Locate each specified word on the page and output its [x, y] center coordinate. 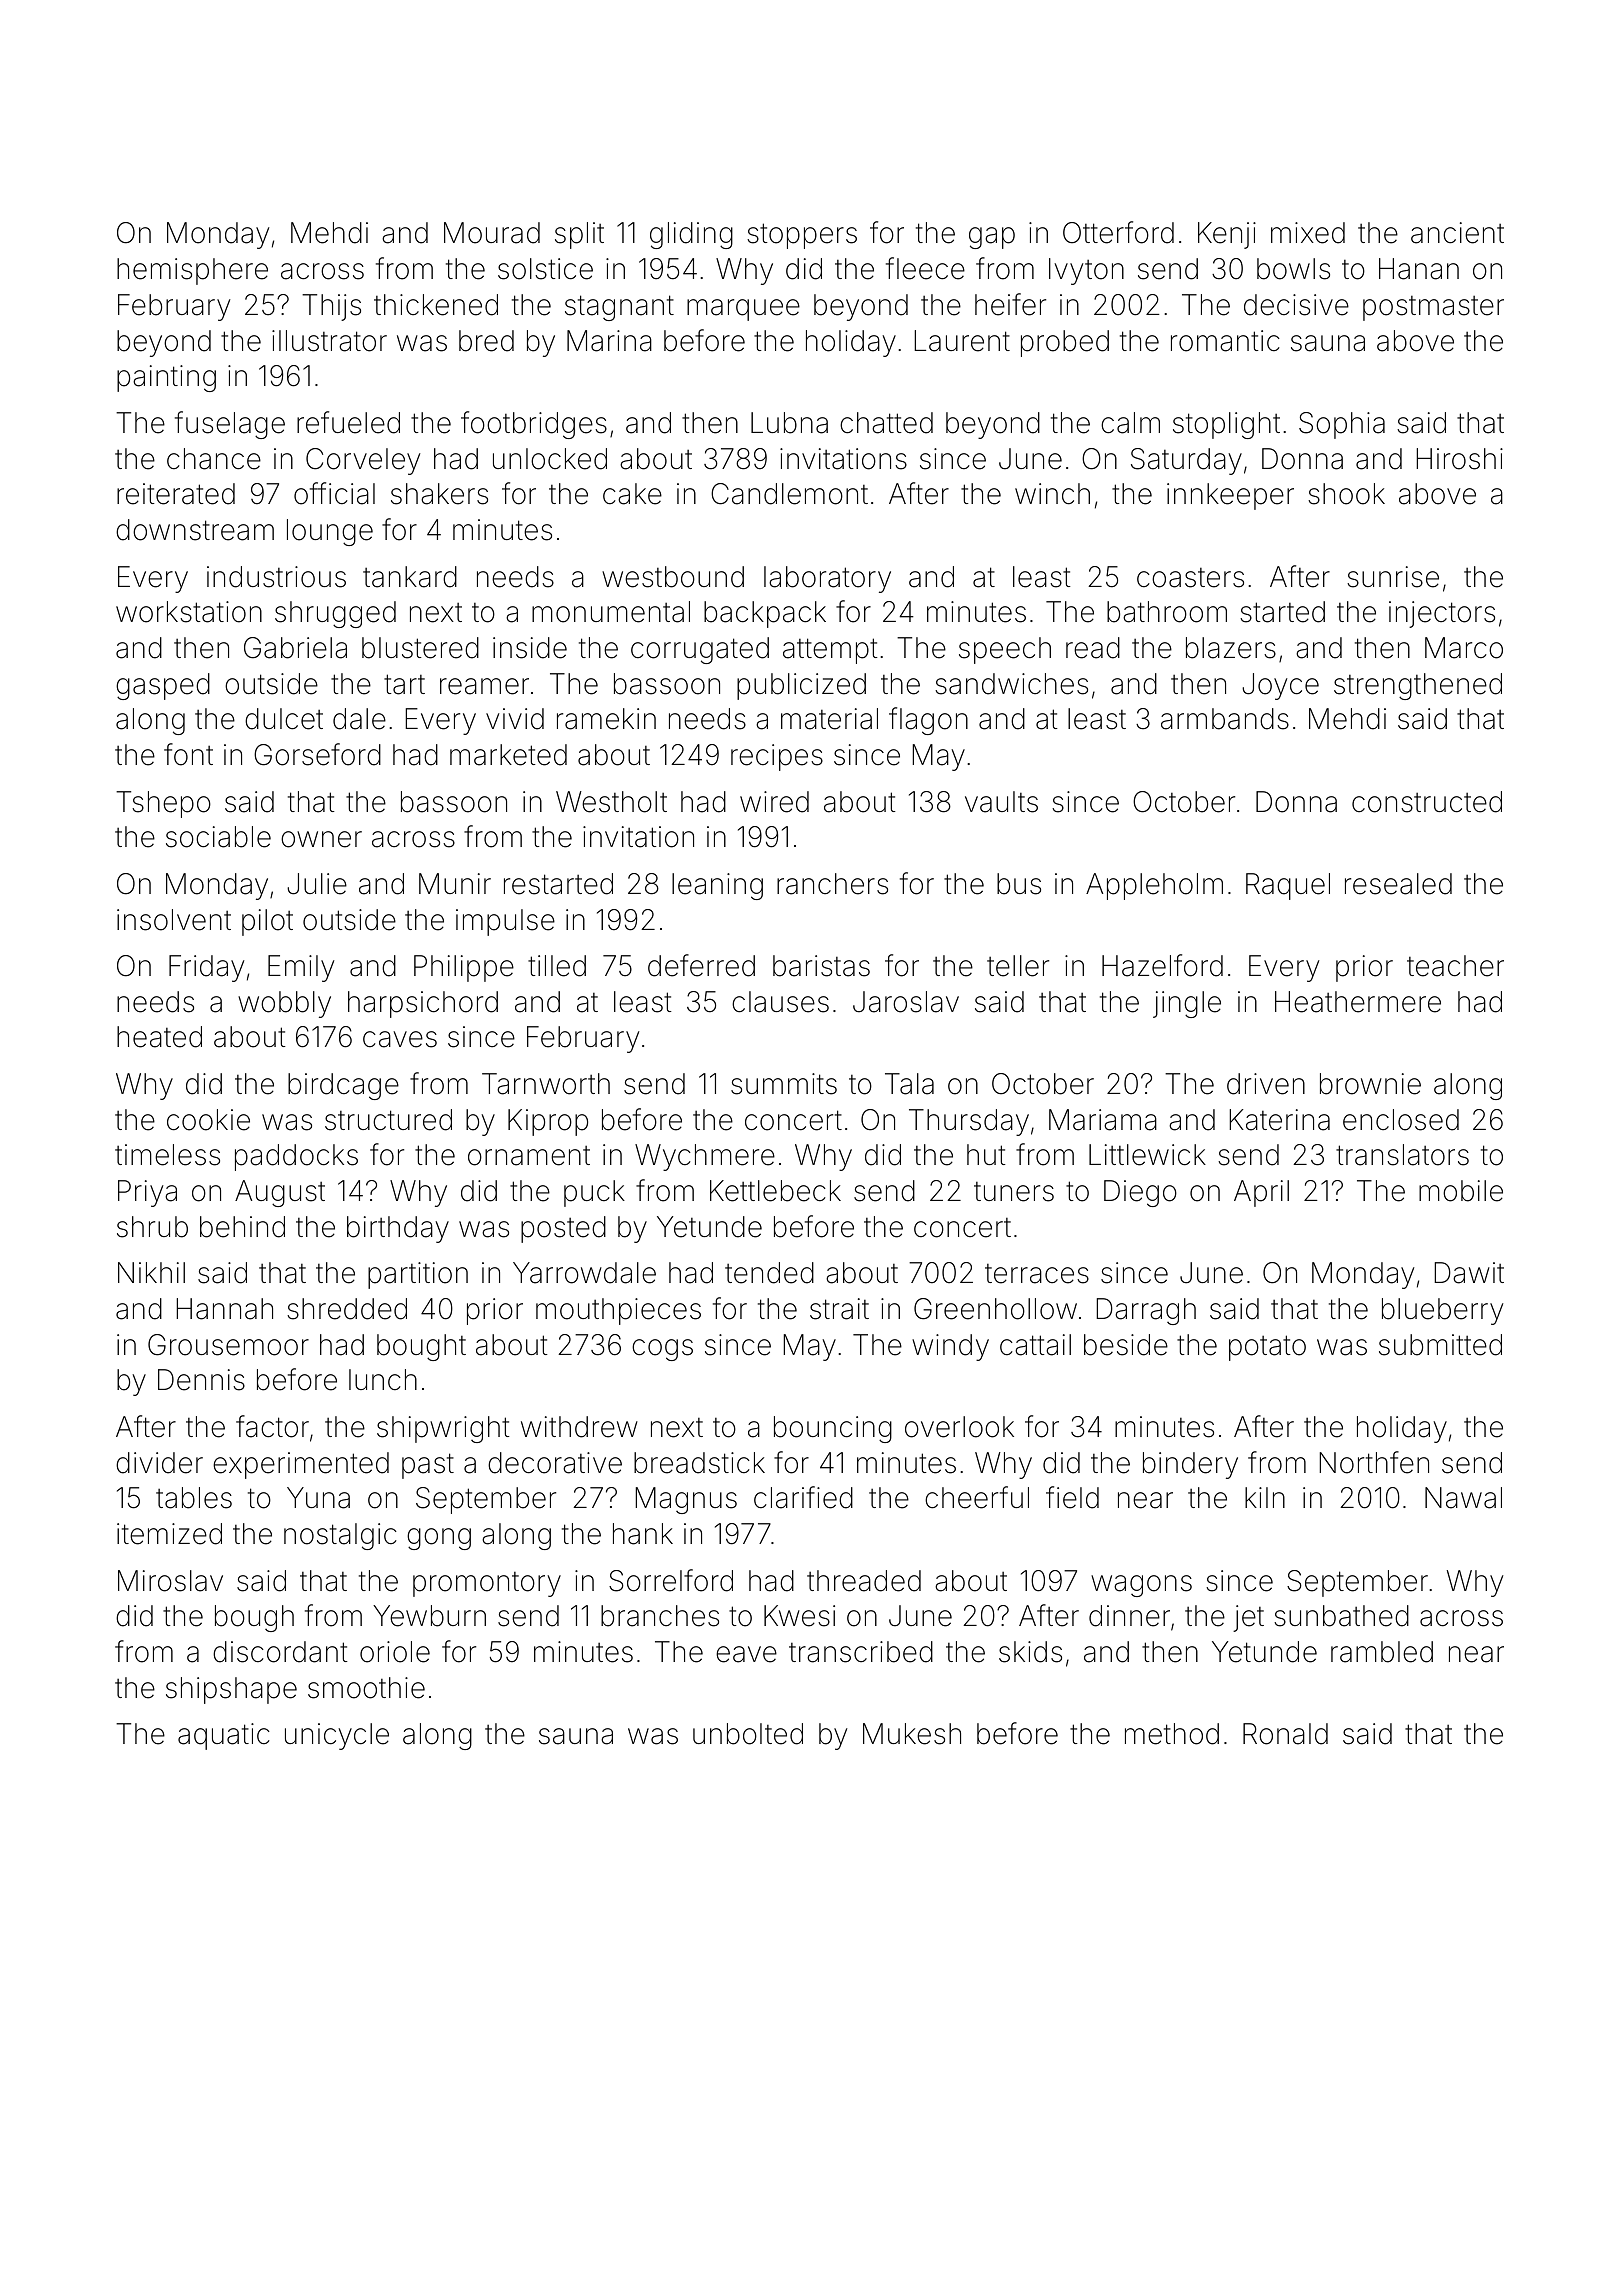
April [1261, 1193]
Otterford [1118, 232]
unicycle [337, 1736]
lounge [330, 532]
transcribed [861, 1652]
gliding [691, 235]
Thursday [969, 1122]
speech [1005, 650]
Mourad [492, 233]
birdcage [343, 1086]
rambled [1382, 1652]
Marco [1464, 648]
